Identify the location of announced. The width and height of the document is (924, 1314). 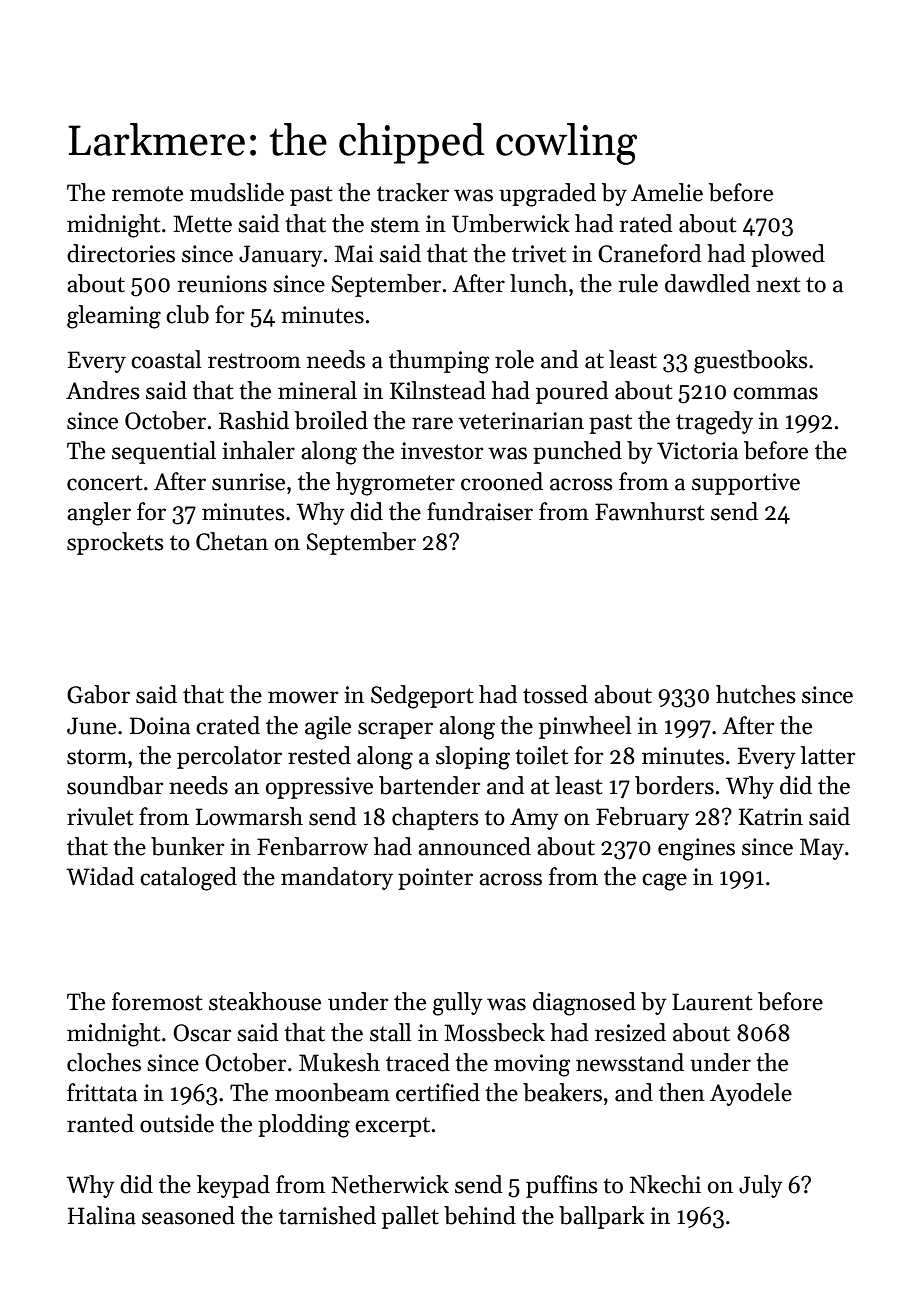
(474, 846).
